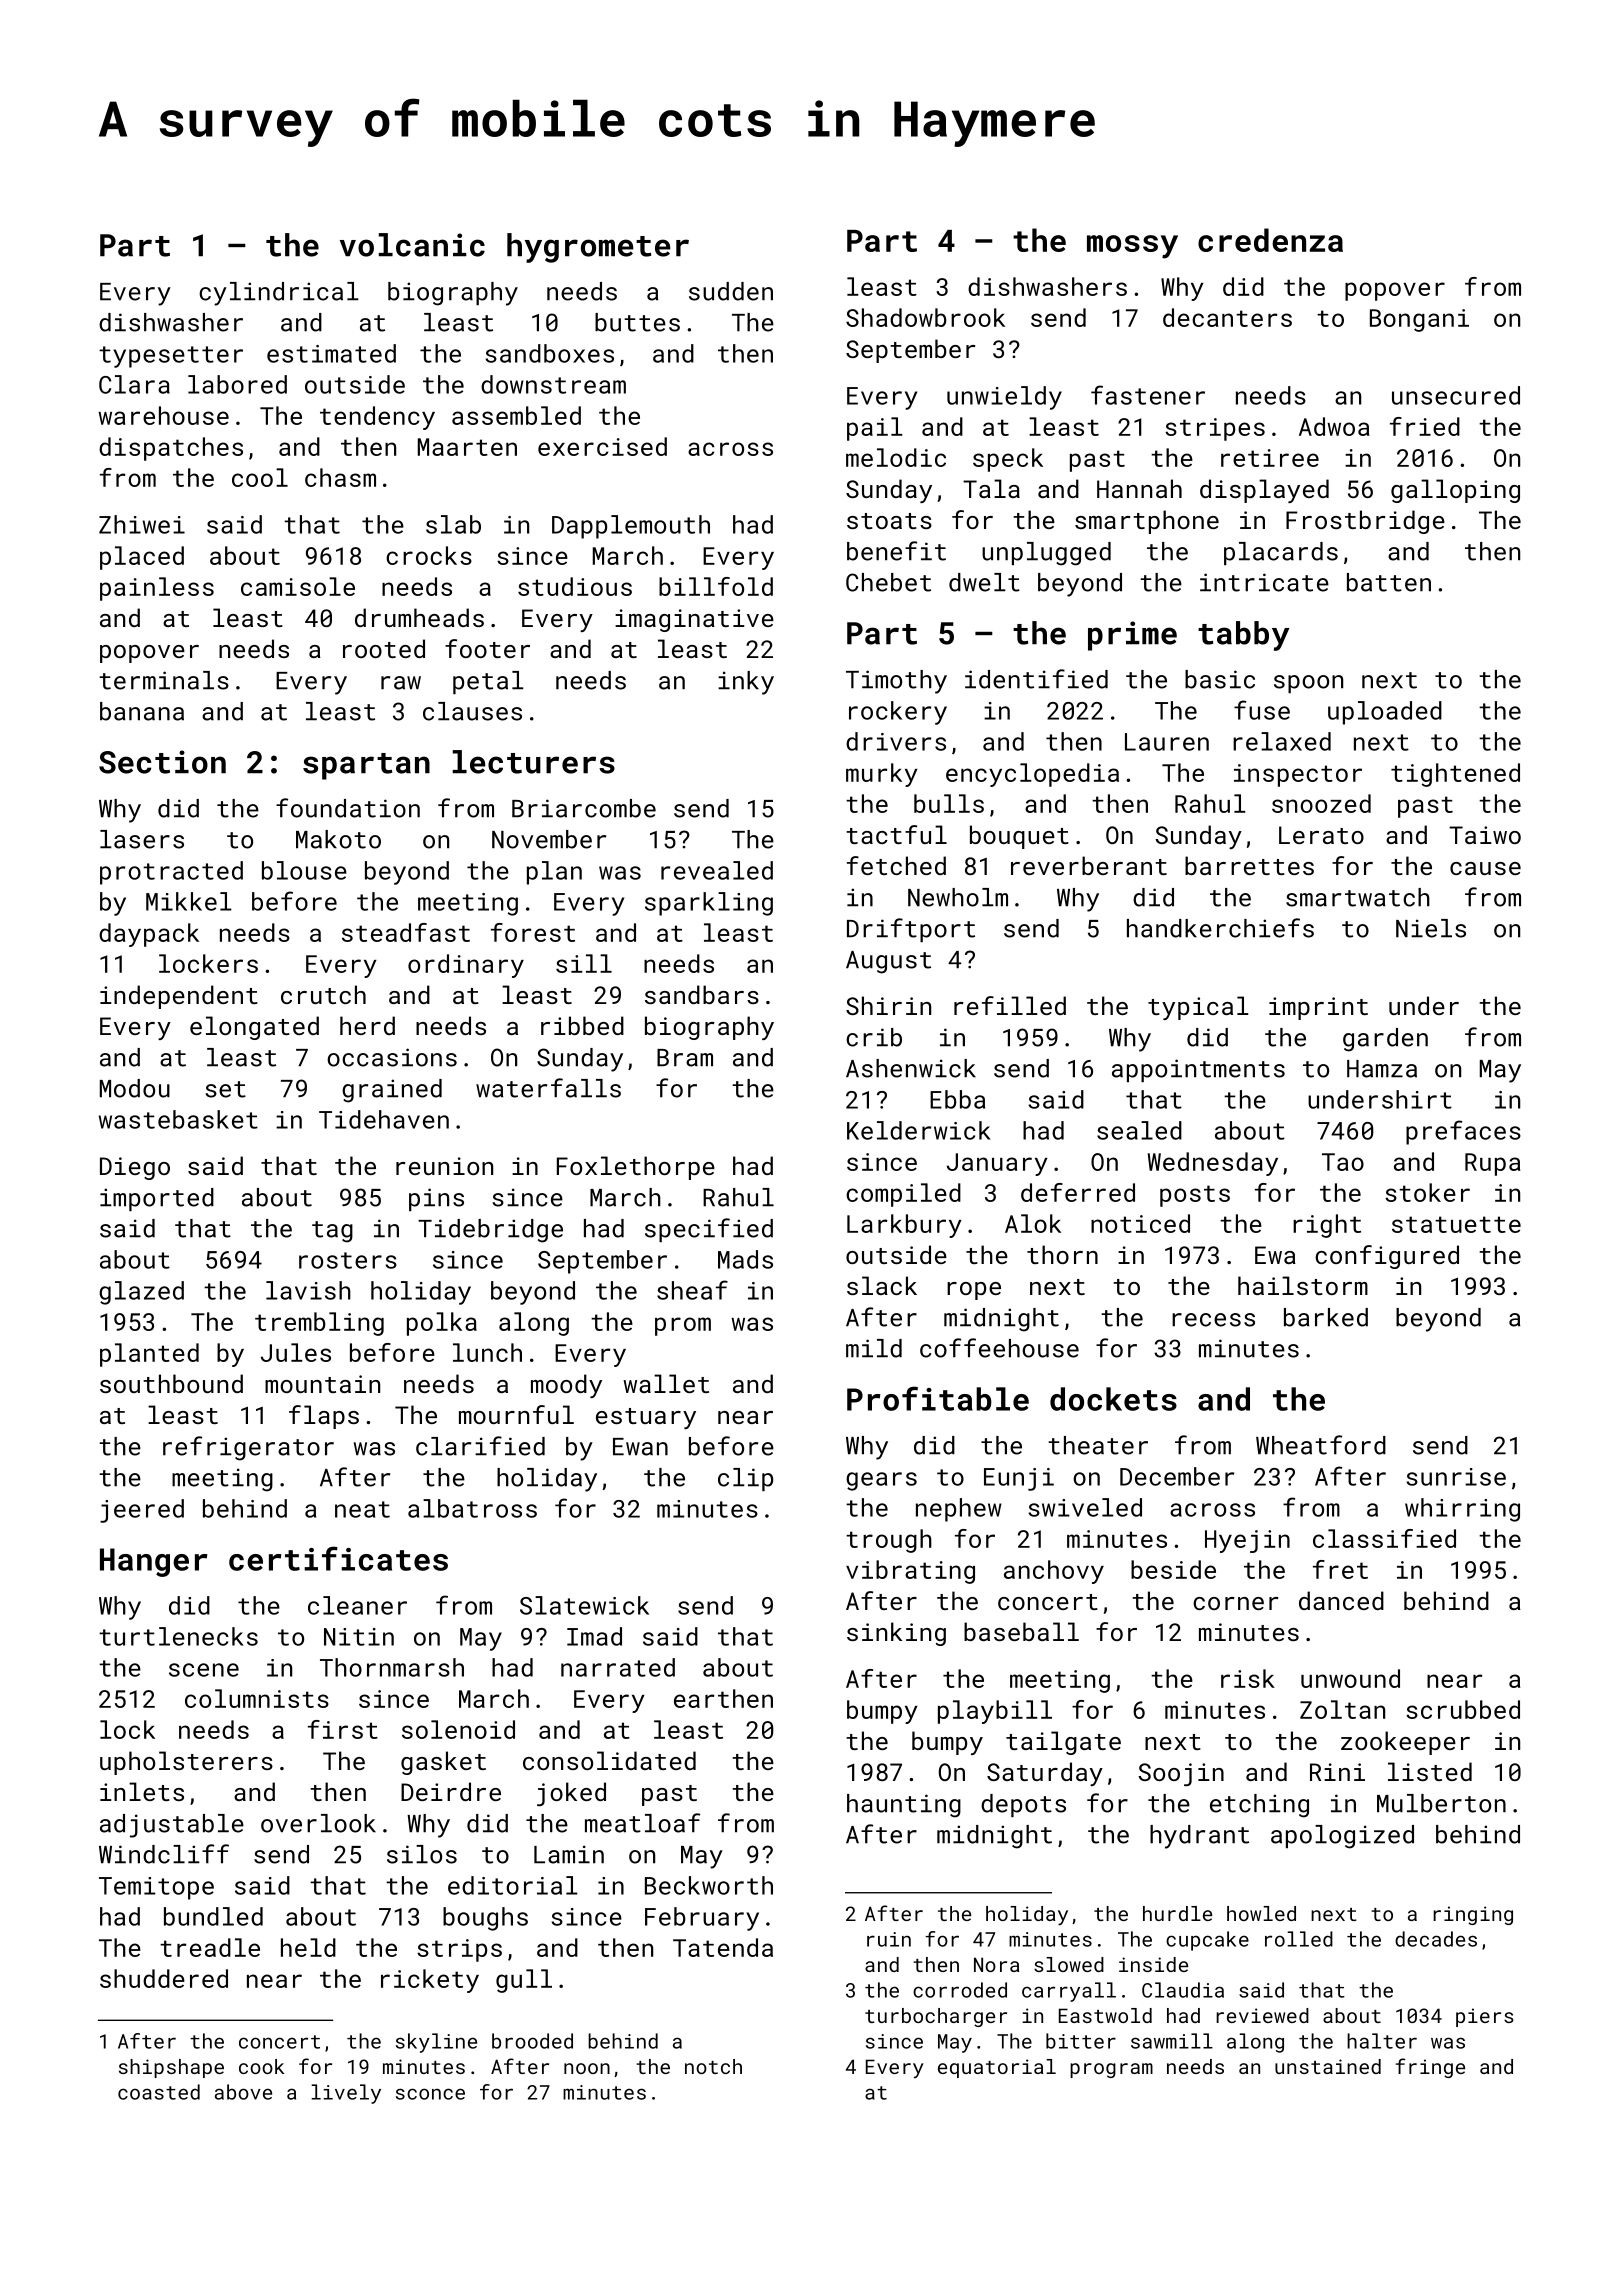 The height and width of the document is (2292, 1620). Describe the element at coordinates (602, 446) in the document. I see `exercised` at that location.
